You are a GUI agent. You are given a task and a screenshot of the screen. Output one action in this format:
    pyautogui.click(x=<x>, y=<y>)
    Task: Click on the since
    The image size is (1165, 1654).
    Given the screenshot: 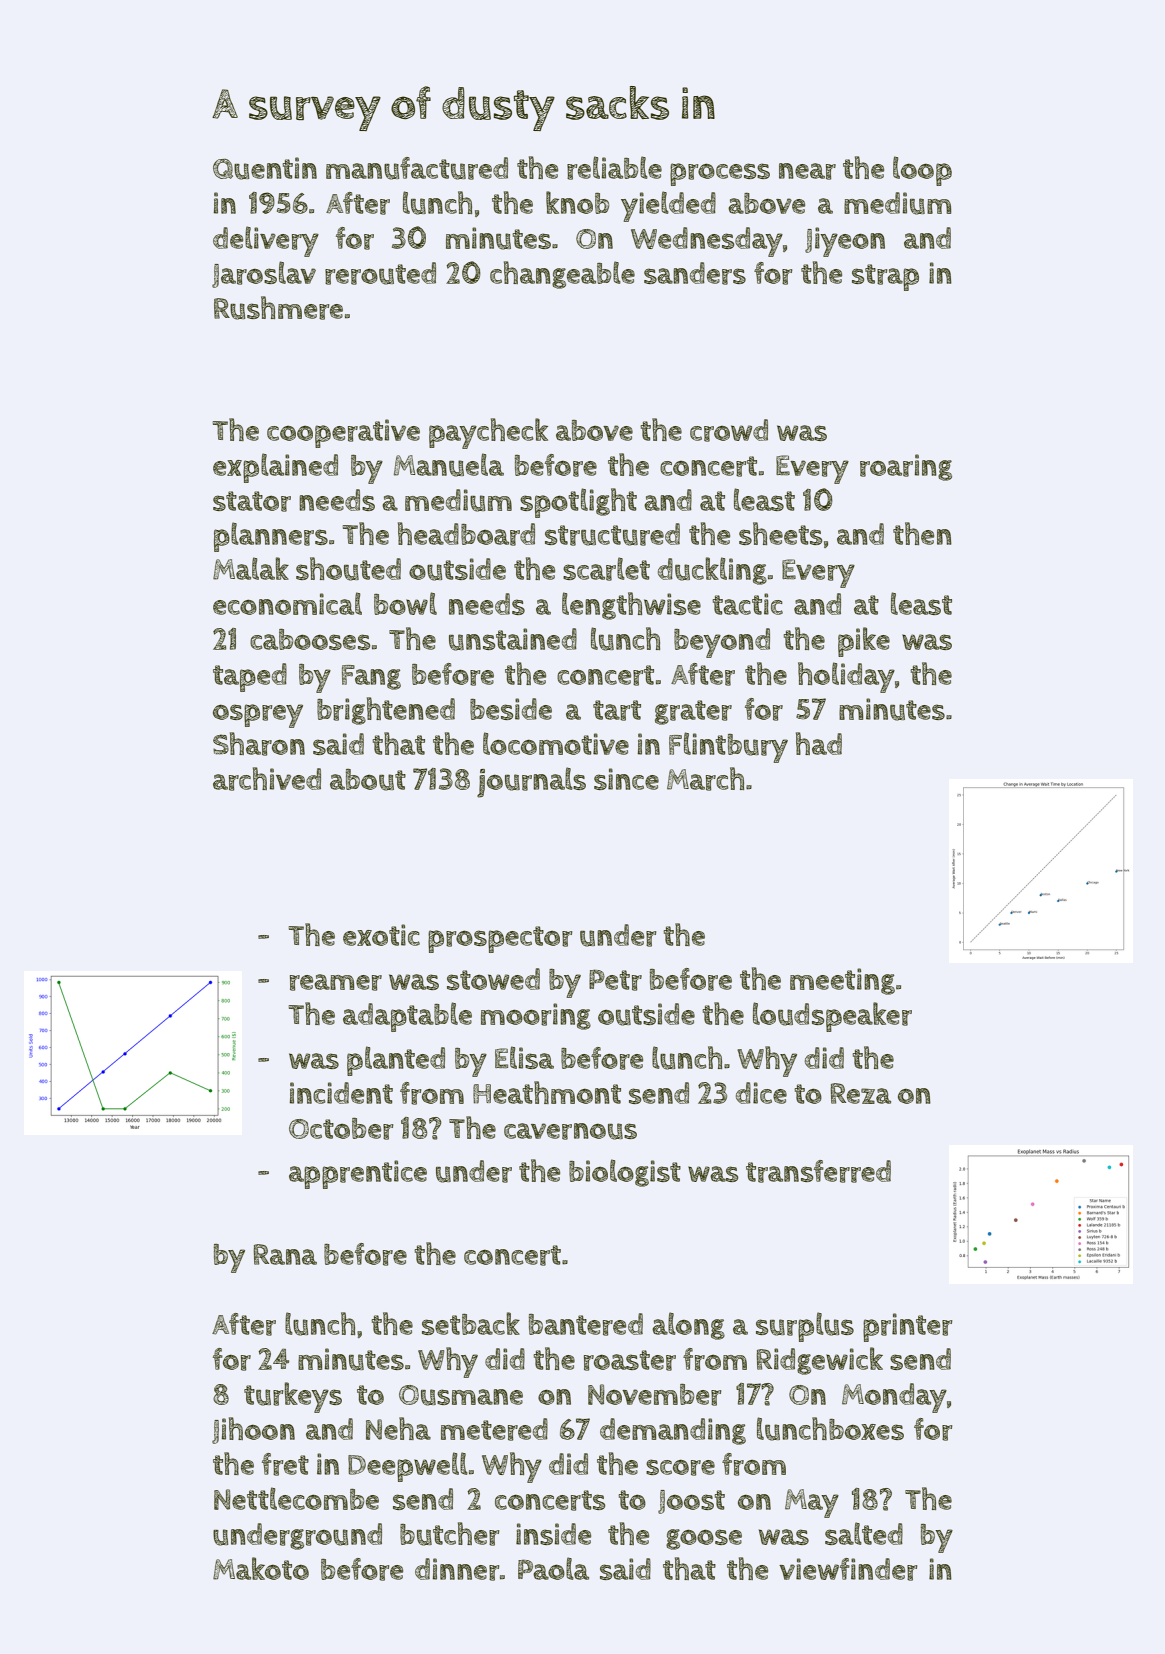 What is the action you would take?
    pyautogui.click(x=626, y=779)
